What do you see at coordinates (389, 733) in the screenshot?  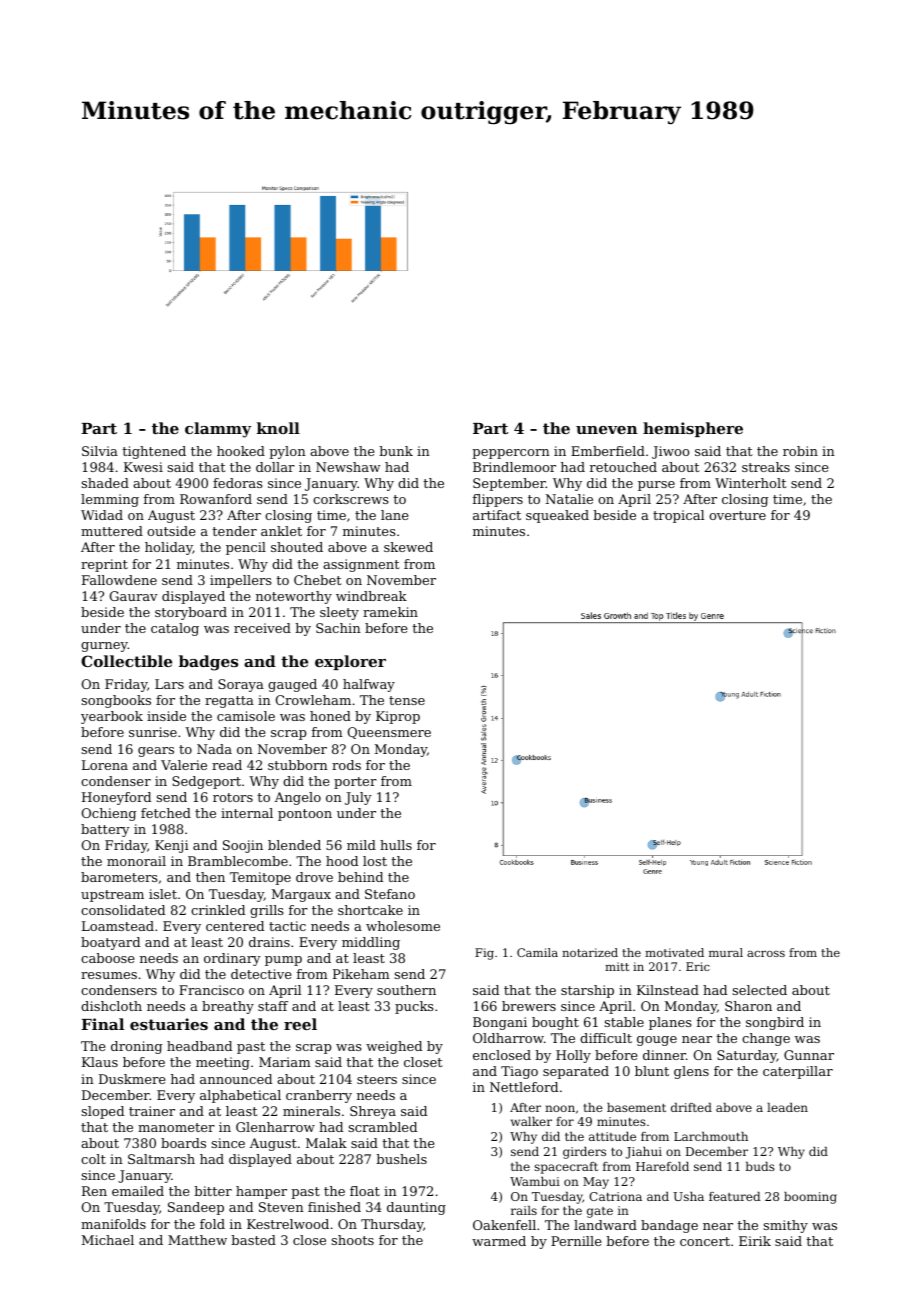 I see `Queensmere` at bounding box center [389, 733].
